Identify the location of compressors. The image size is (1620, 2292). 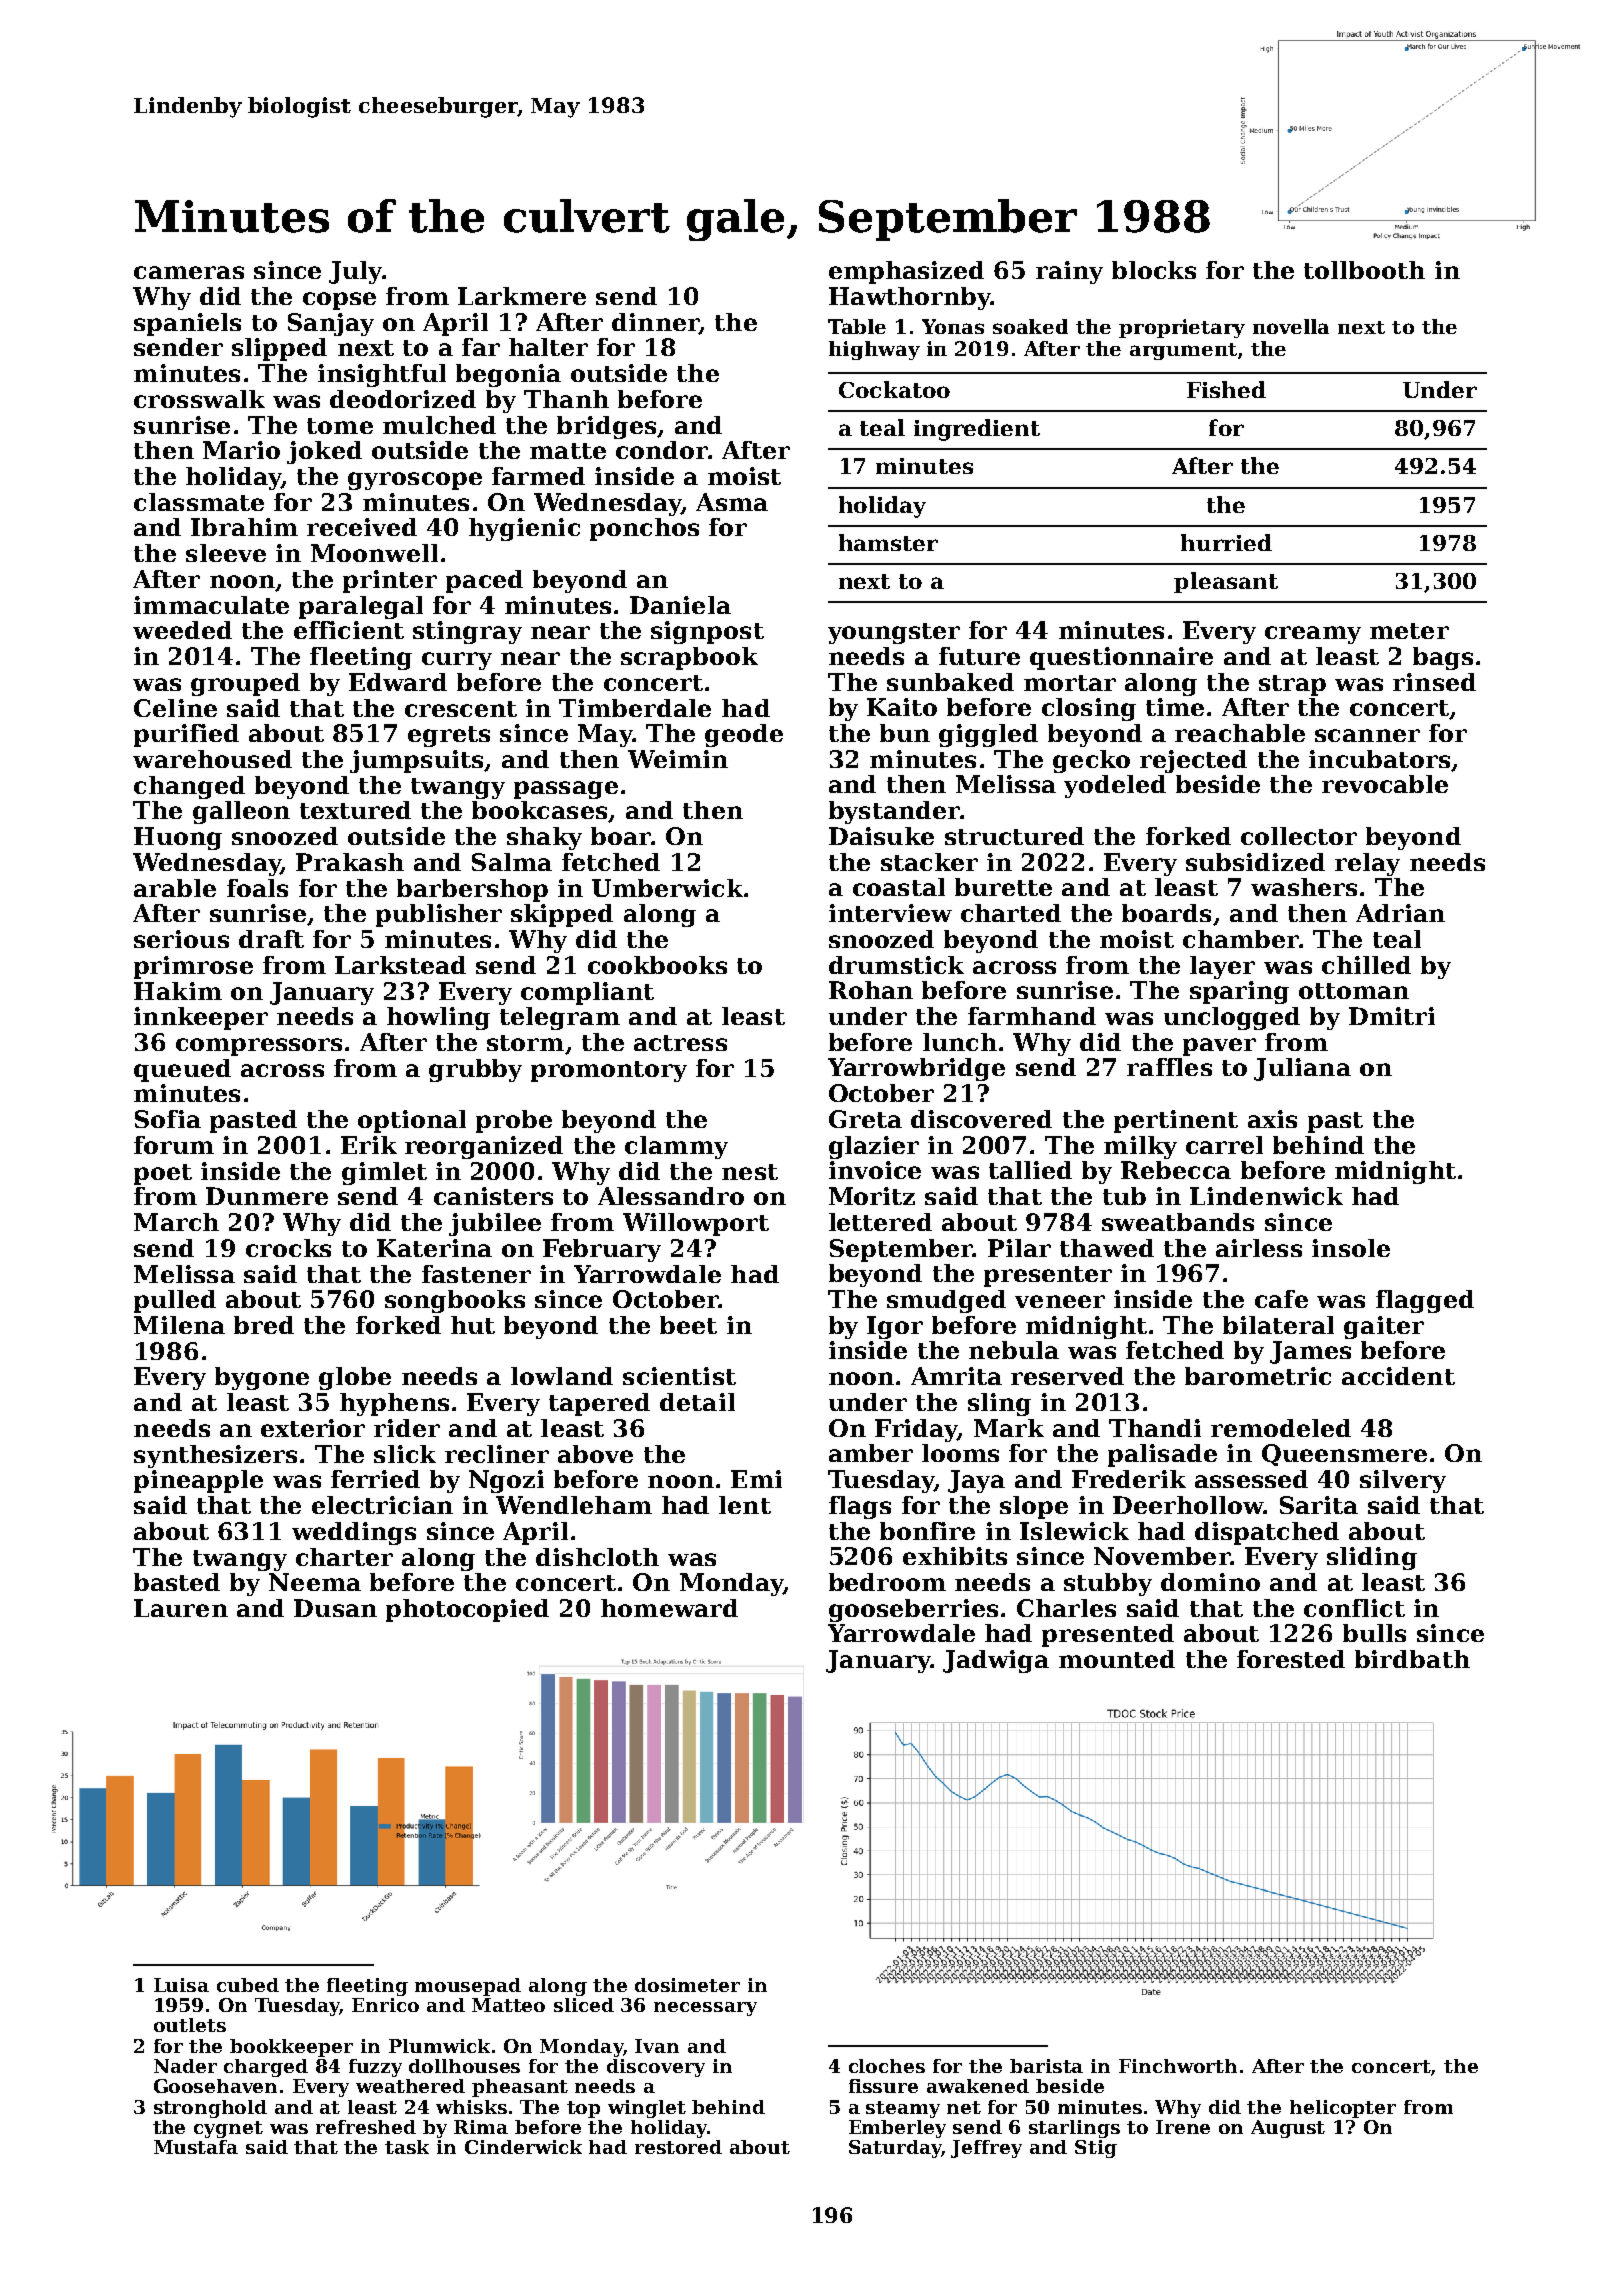
(259, 1047).
